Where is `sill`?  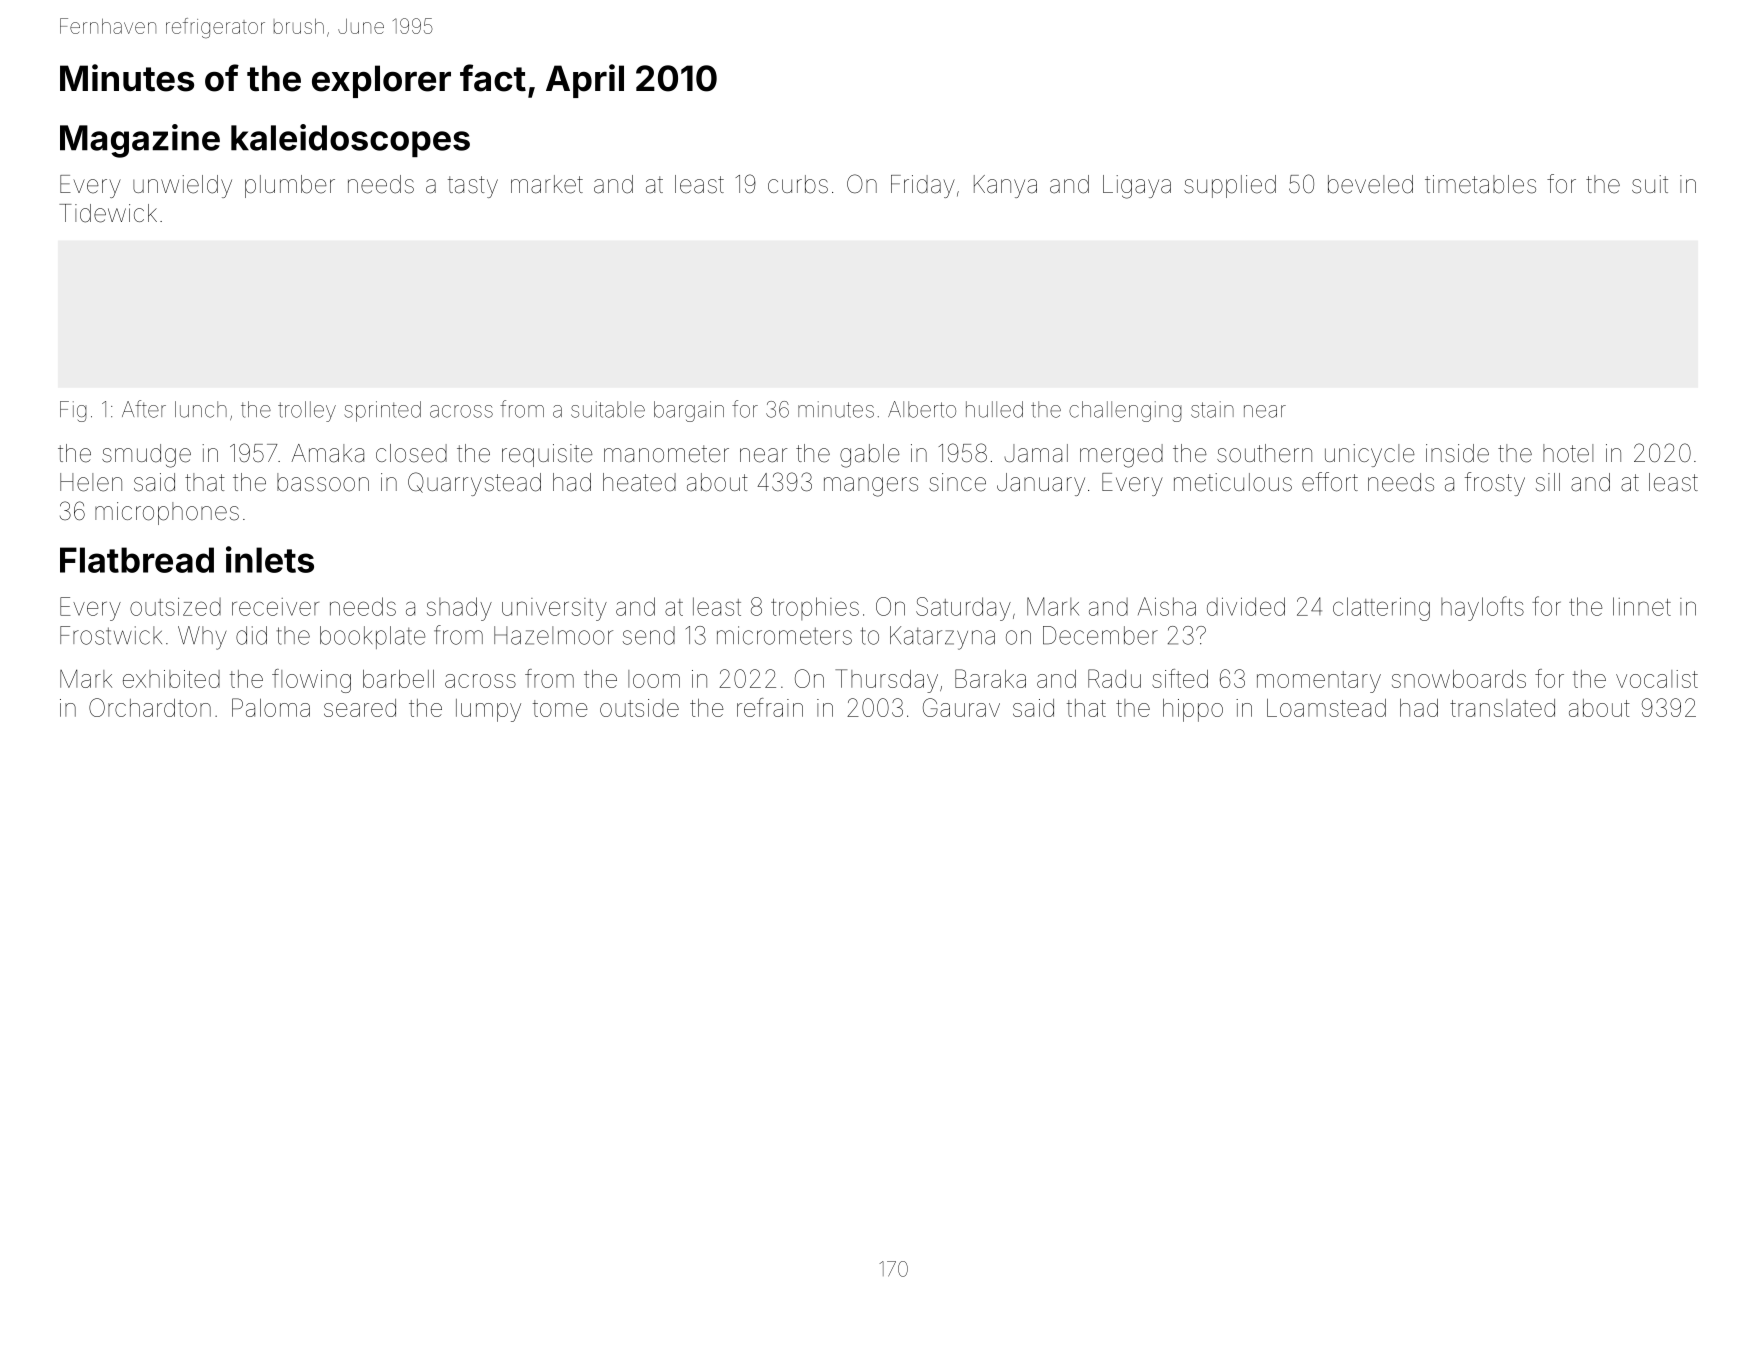 sill is located at coordinates (1548, 482).
